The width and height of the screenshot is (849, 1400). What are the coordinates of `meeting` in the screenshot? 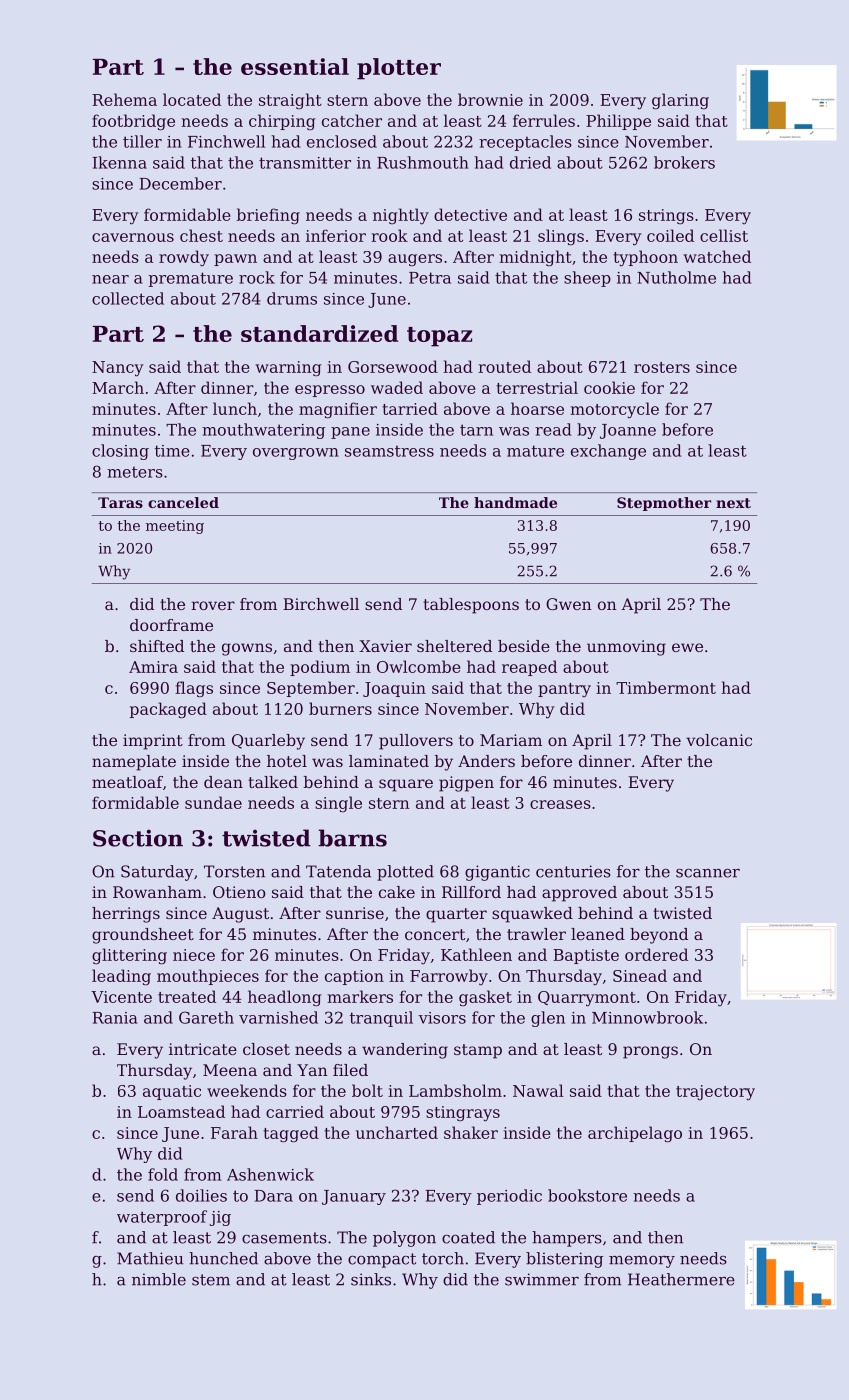 It's located at (175, 527).
